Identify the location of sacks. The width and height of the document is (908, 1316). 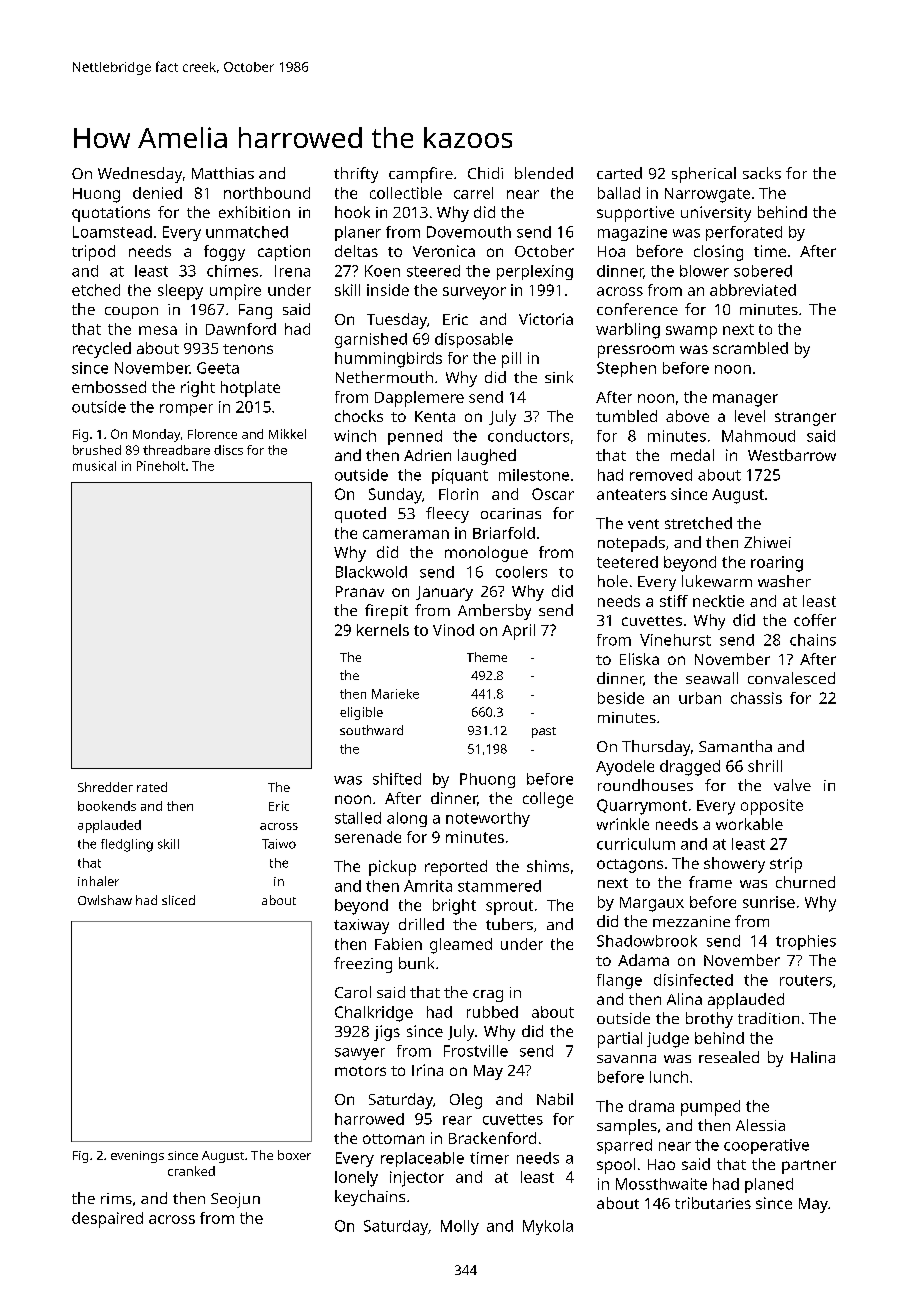
(762, 173).
